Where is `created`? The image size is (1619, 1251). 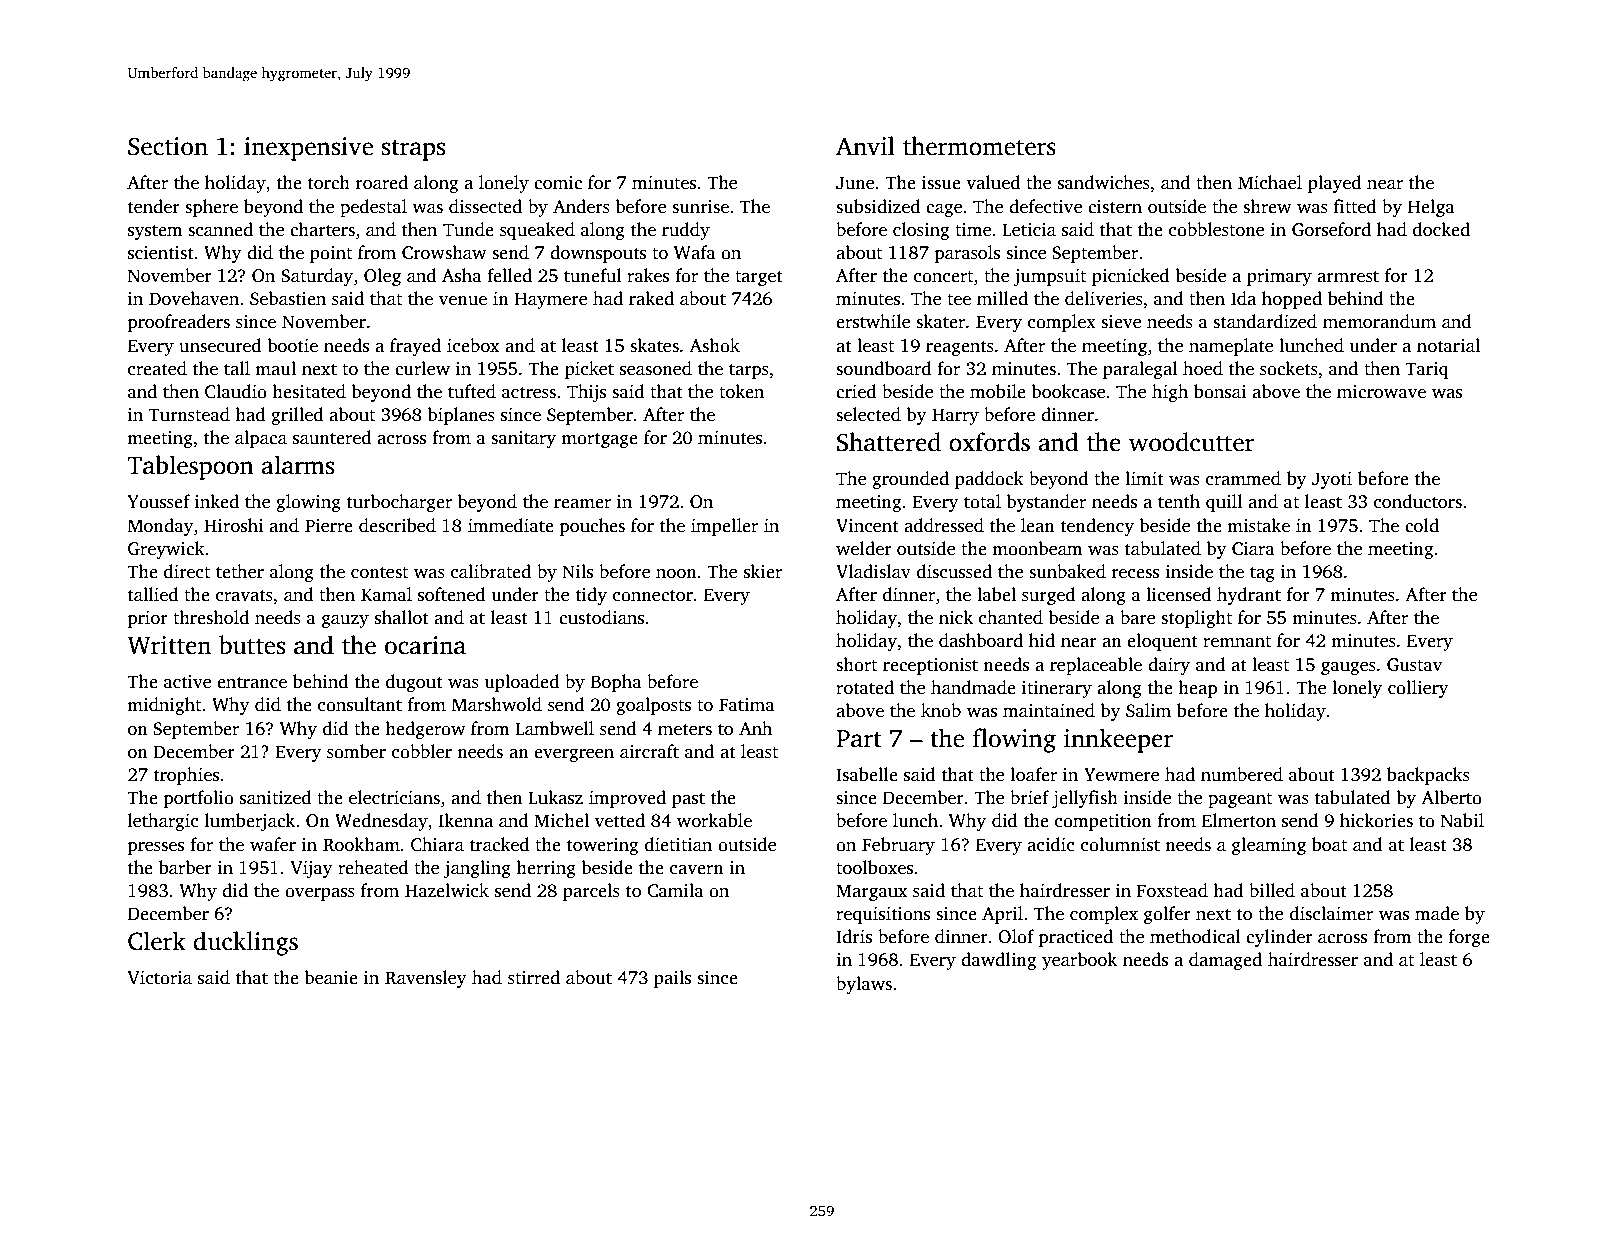
created is located at coordinates (157, 368).
